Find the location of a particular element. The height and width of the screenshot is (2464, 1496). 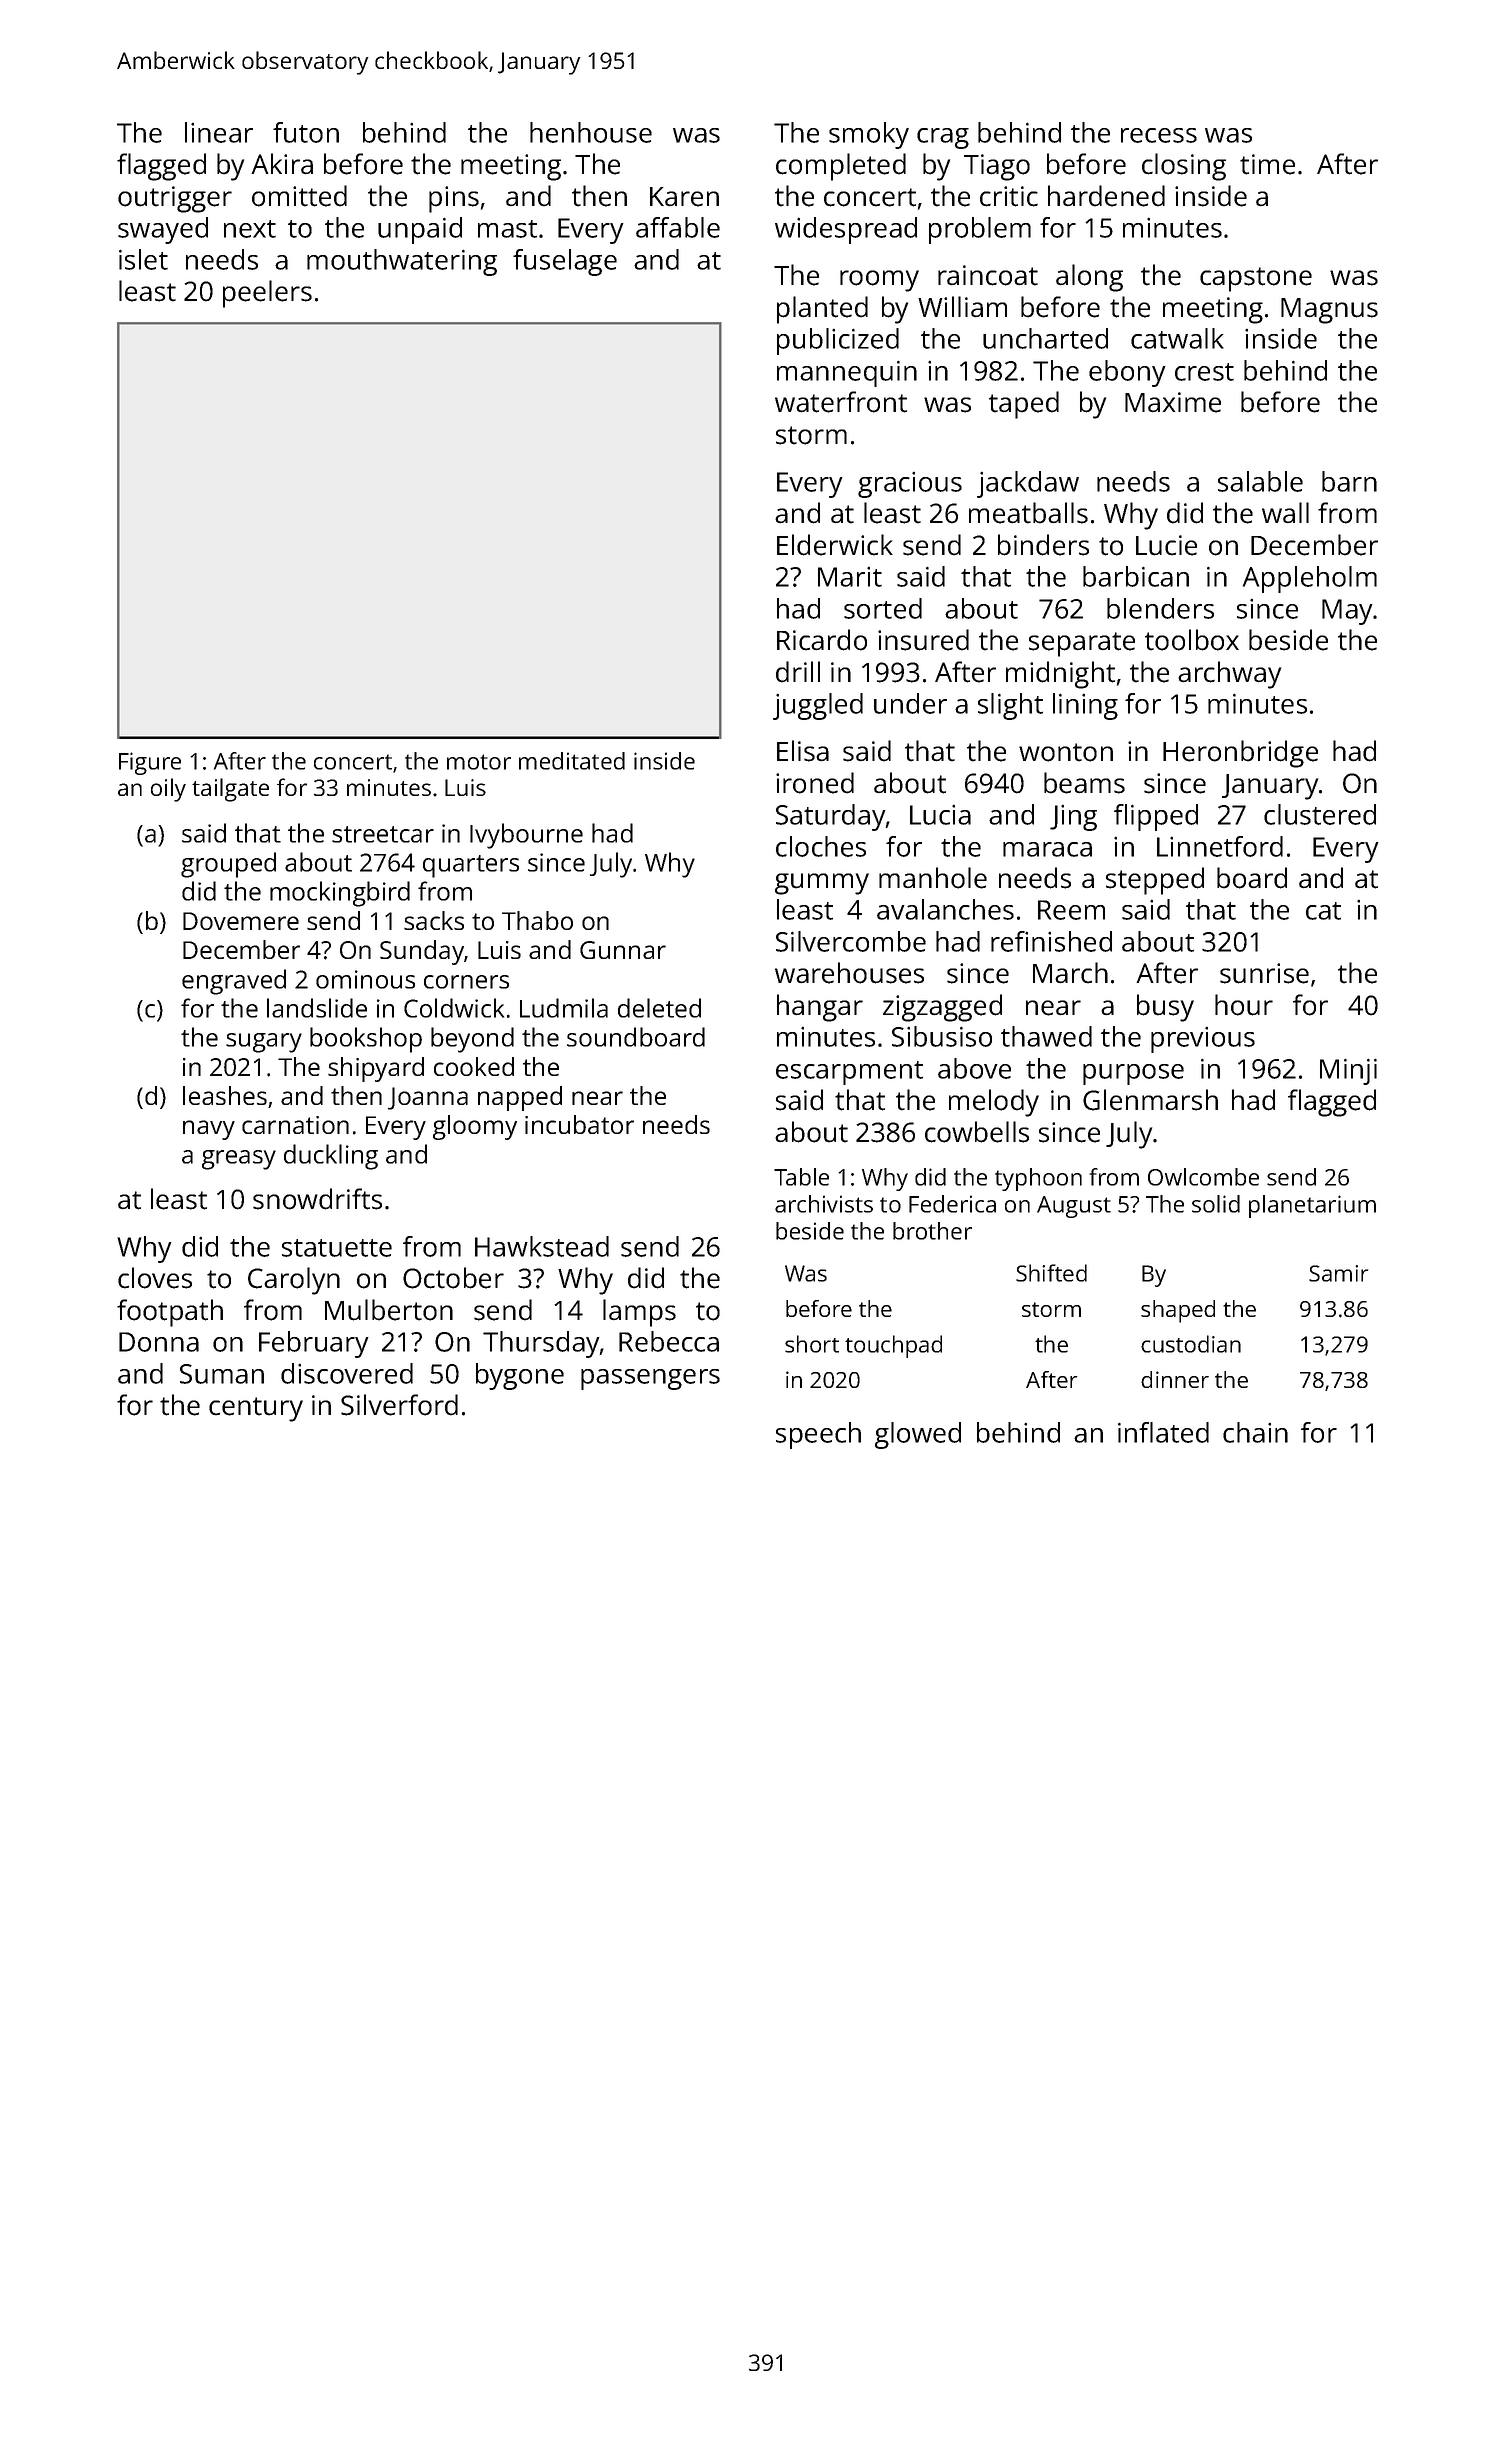

fuselage is located at coordinates (565, 262).
